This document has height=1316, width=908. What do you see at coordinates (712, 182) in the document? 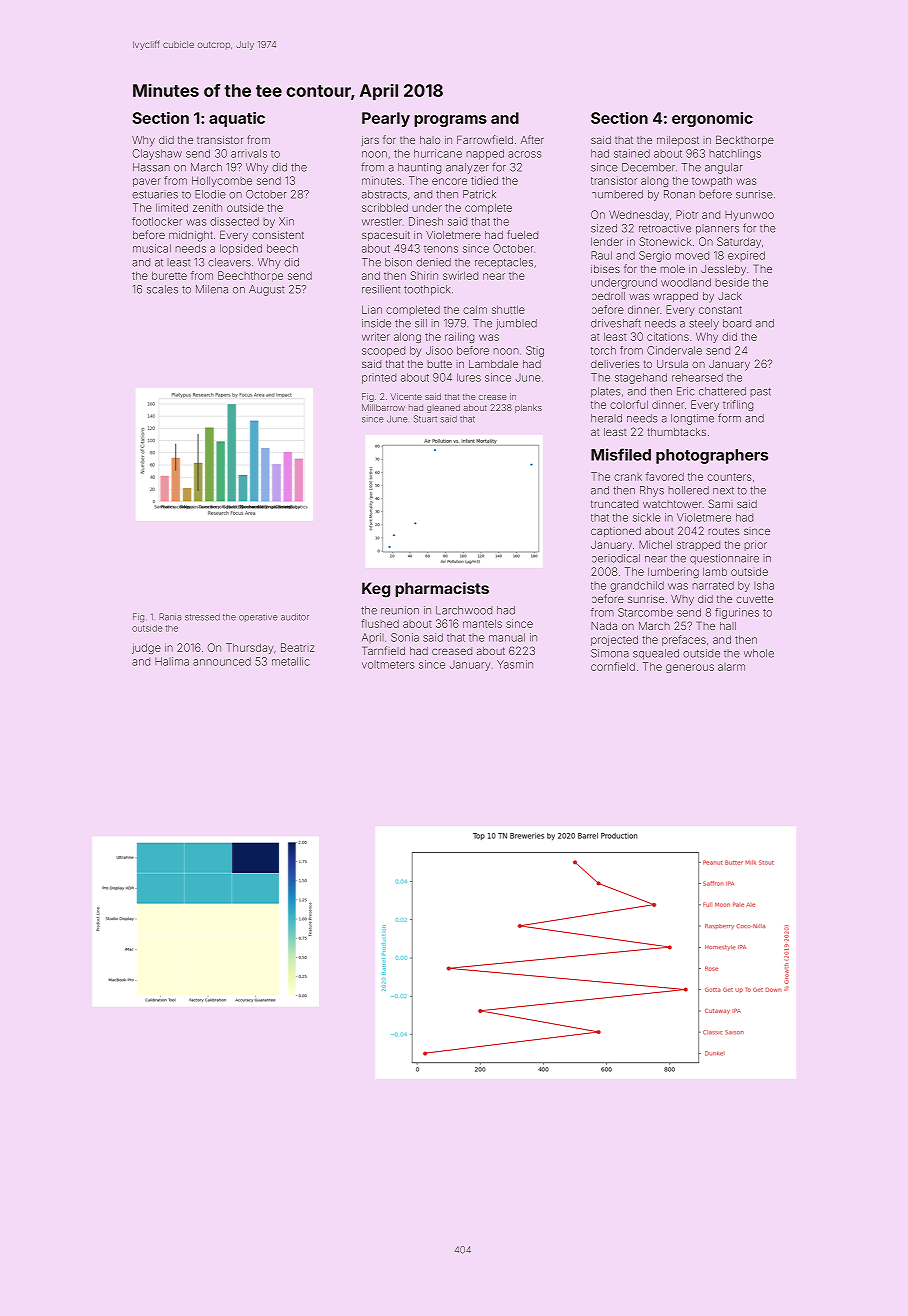
I see `towpath` at bounding box center [712, 182].
